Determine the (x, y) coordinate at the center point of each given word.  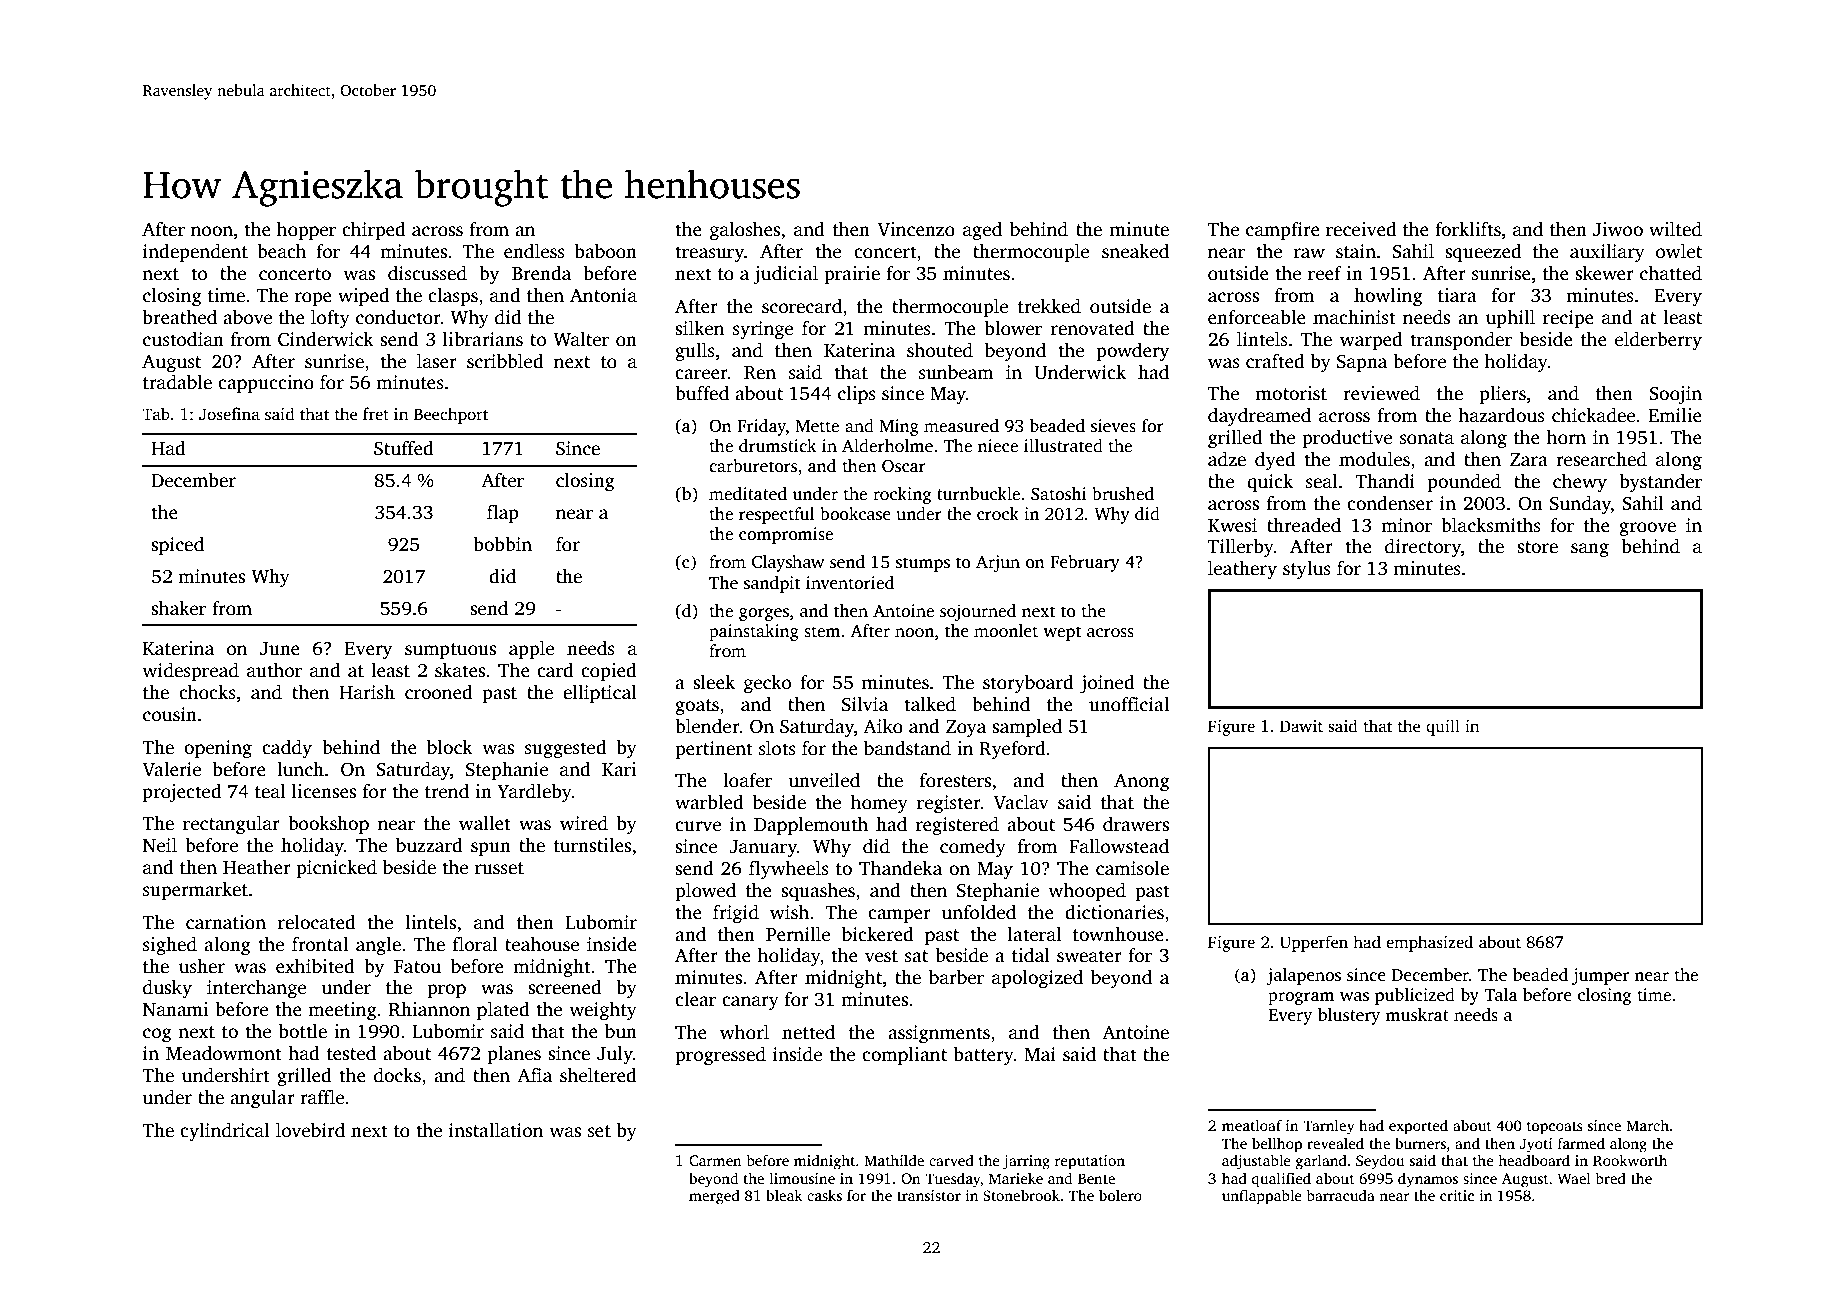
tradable (177, 382)
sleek (714, 682)
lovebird (310, 1130)
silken (699, 328)
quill (1443, 727)
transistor (929, 1195)
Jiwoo (1618, 229)
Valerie (171, 769)
